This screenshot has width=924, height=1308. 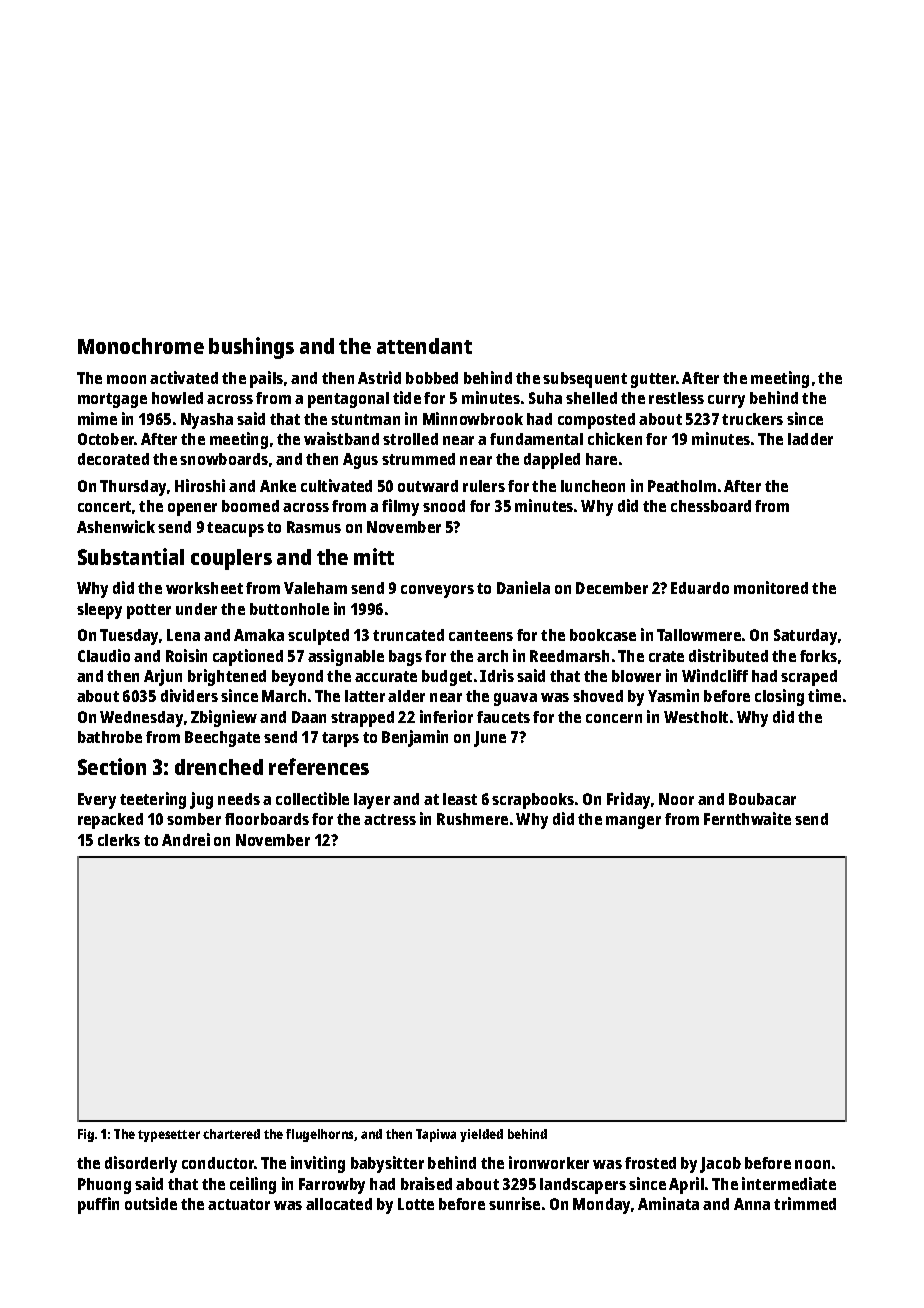 I want to click on Substantial, so click(x=131, y=556).
